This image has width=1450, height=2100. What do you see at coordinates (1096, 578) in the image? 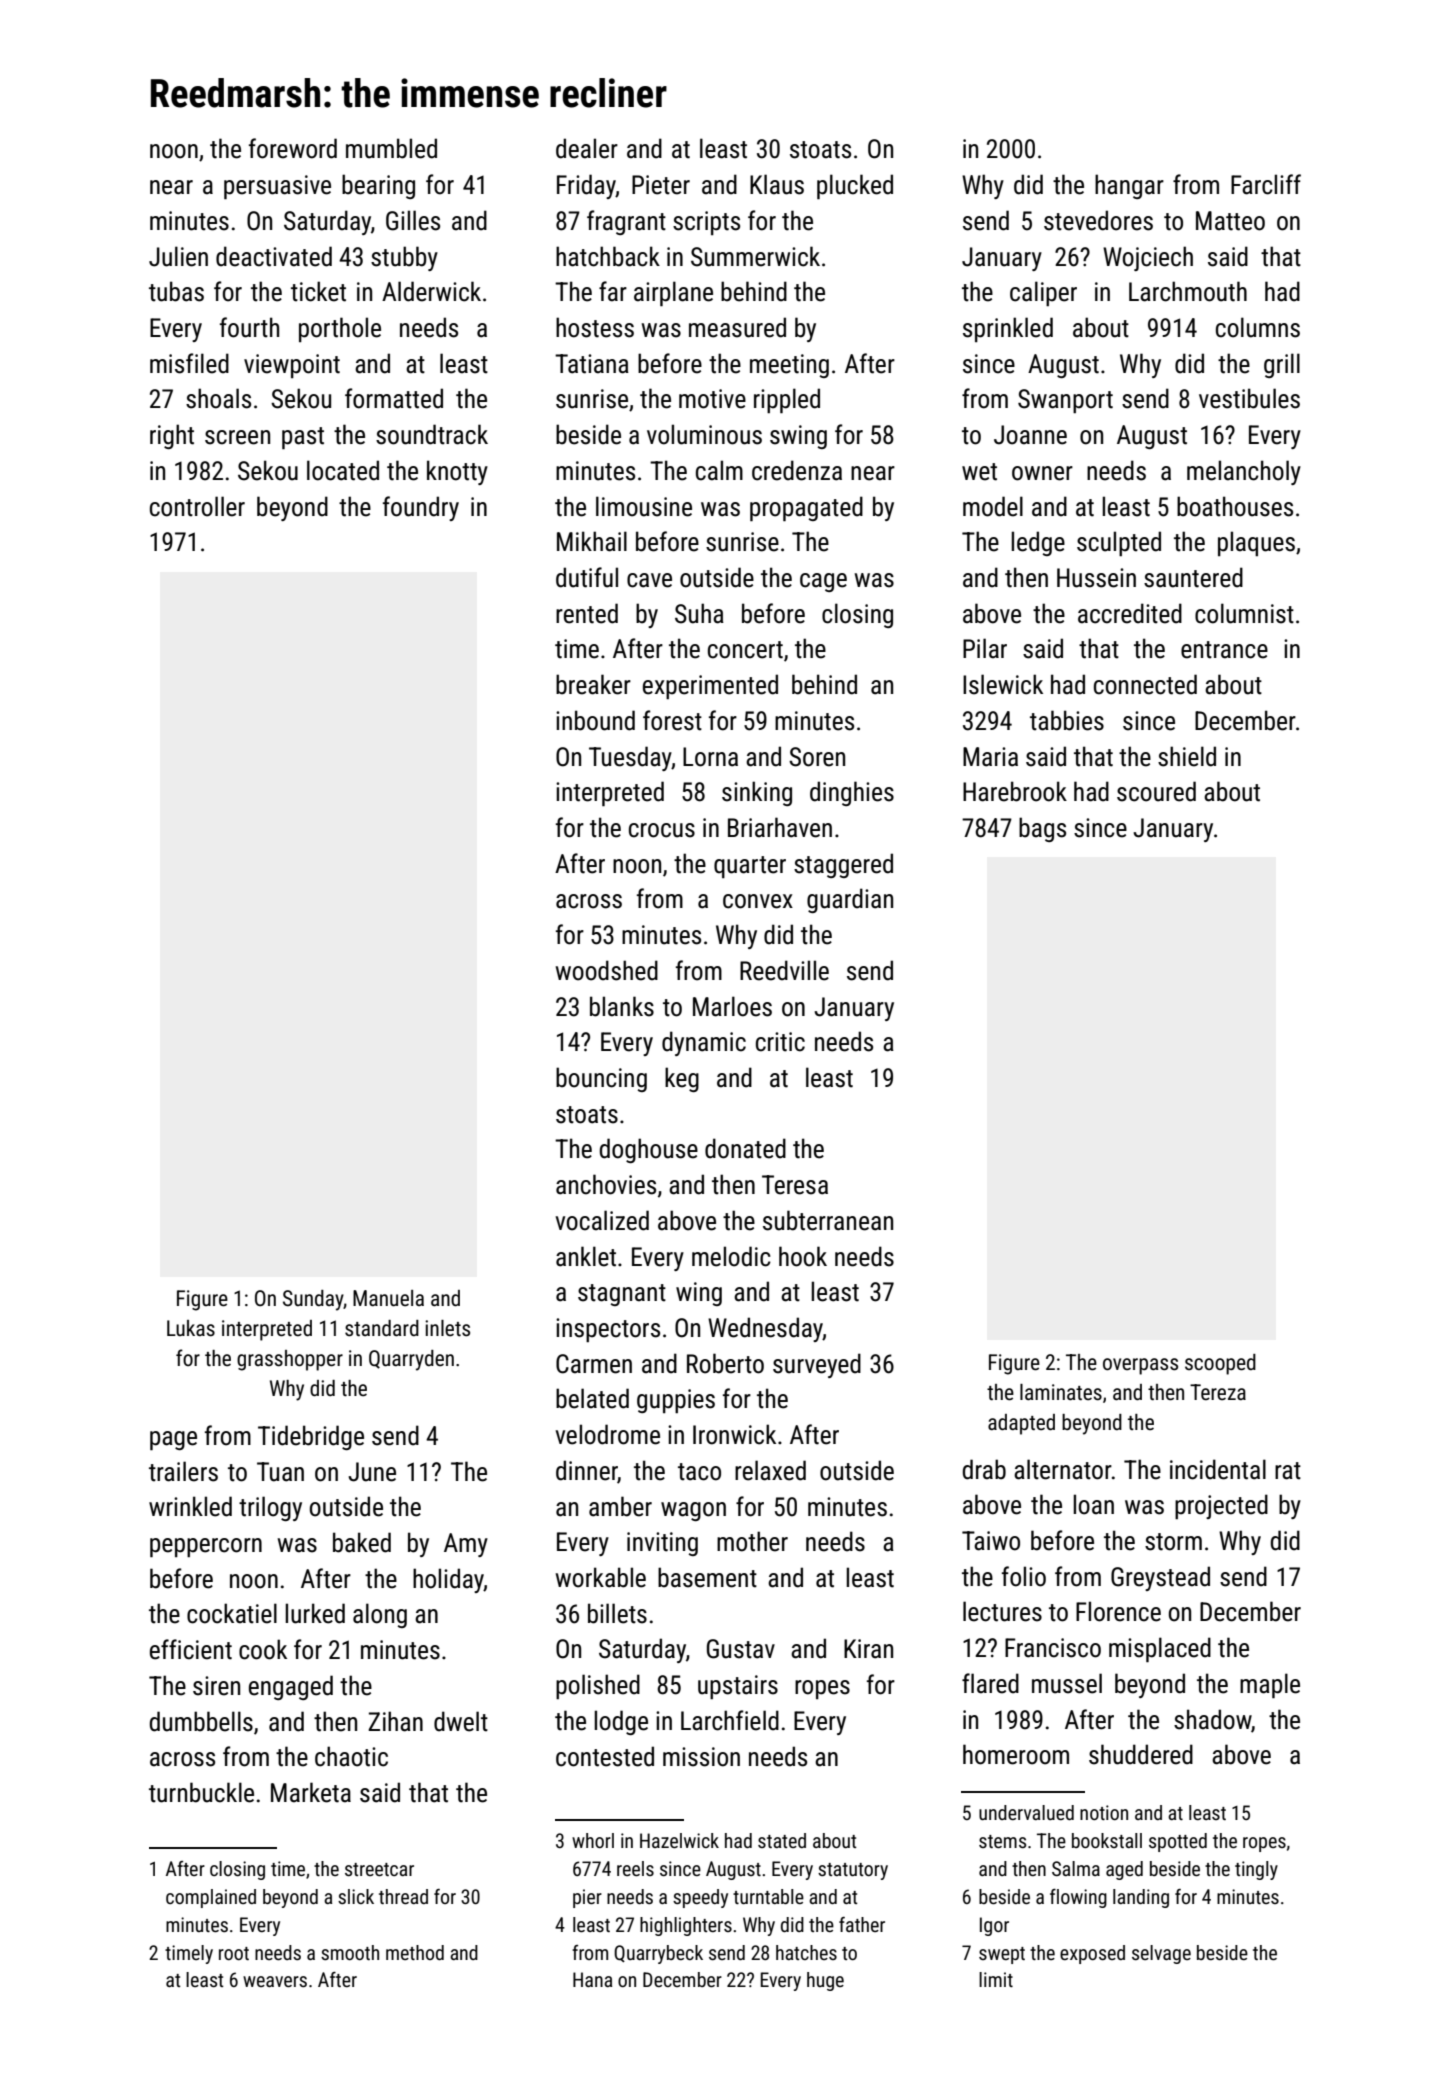
I see `Hussein` at bounding box center [1096, 578].
